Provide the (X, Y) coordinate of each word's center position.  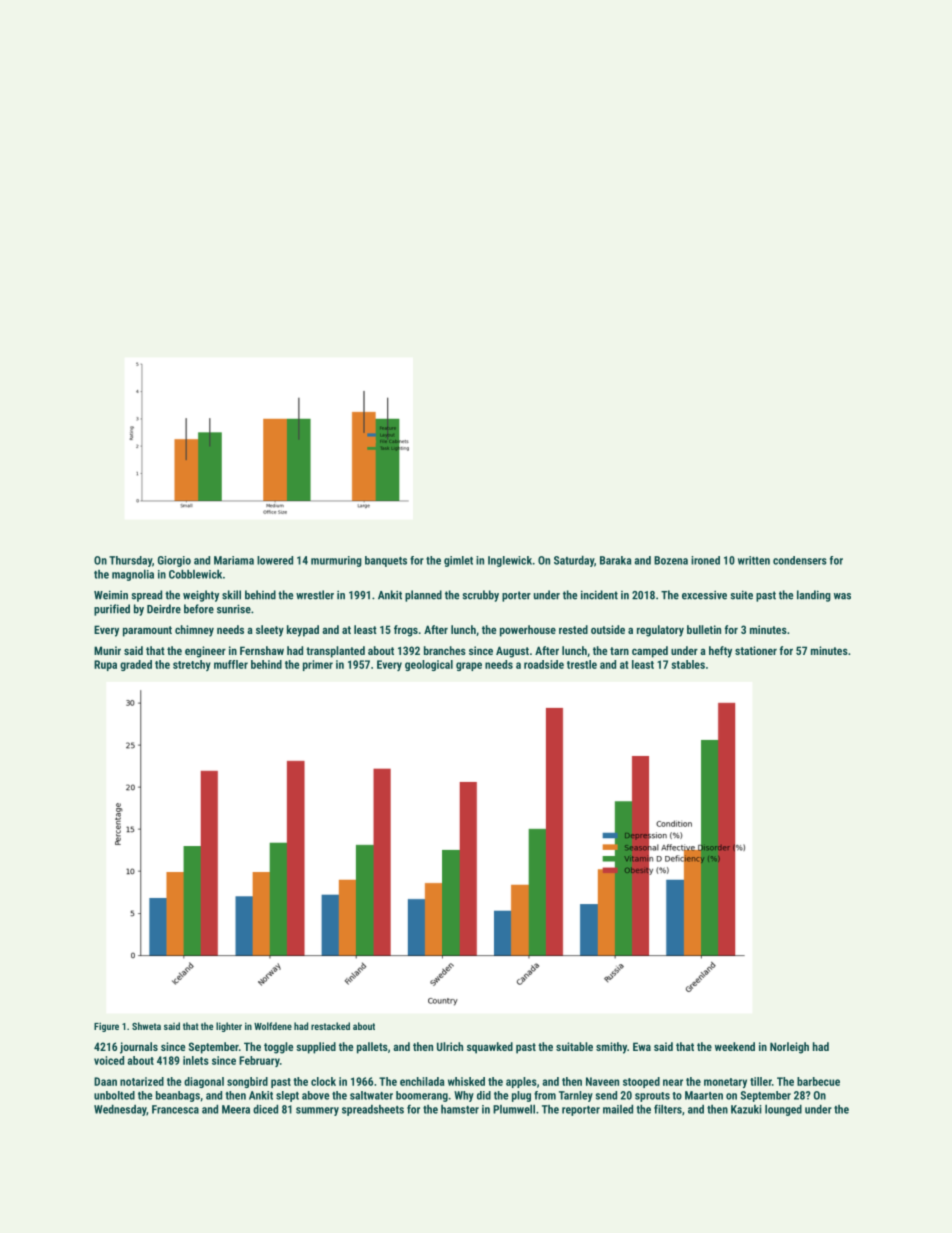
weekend (735, 1046)
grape (469, 666)
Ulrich (450, 1046)
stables (688, 664)
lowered (275, 560)
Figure (106, 1027)
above (315, 1095)
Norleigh (789, 1048)
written (754, 560)
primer (318, 665)
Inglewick (510, 561)
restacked (330, 1026)
